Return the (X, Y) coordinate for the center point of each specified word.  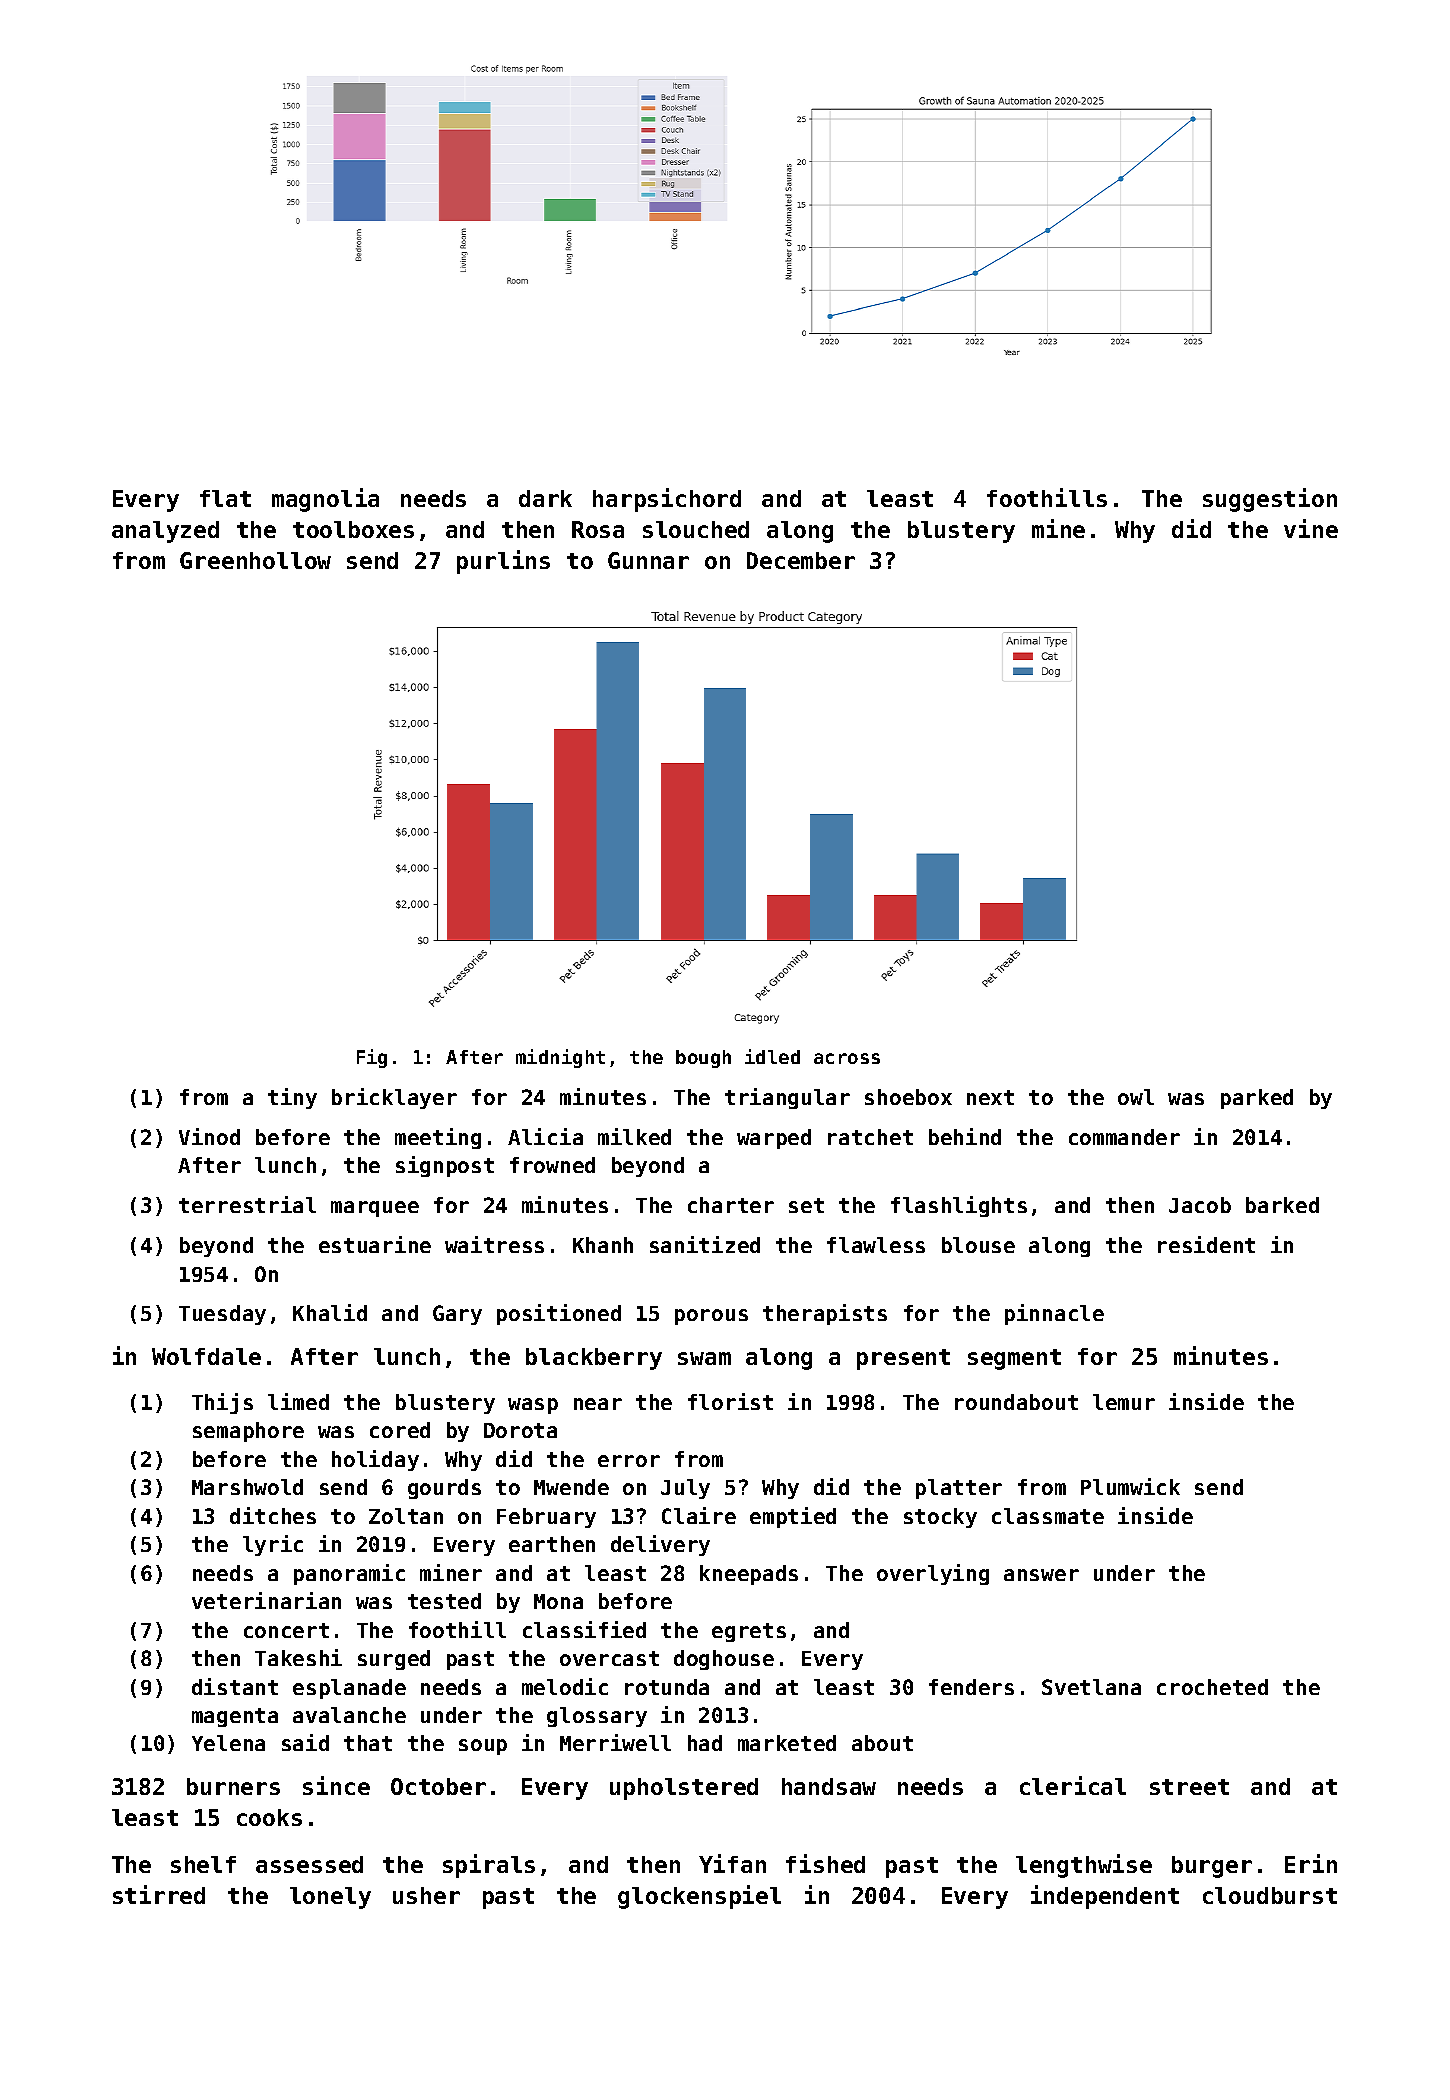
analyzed (165, 532)
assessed (309, 1864)
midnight (560, 1058)
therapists (825, 1314)
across (847, 1058)
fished (825, 1863)
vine (1311, 528)
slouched (696, 529)
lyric (273, 1545)
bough (703, 1059)
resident (1206, 1244)
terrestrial (247, 1204)
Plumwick (1130, 1486)
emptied (793, 1517)
